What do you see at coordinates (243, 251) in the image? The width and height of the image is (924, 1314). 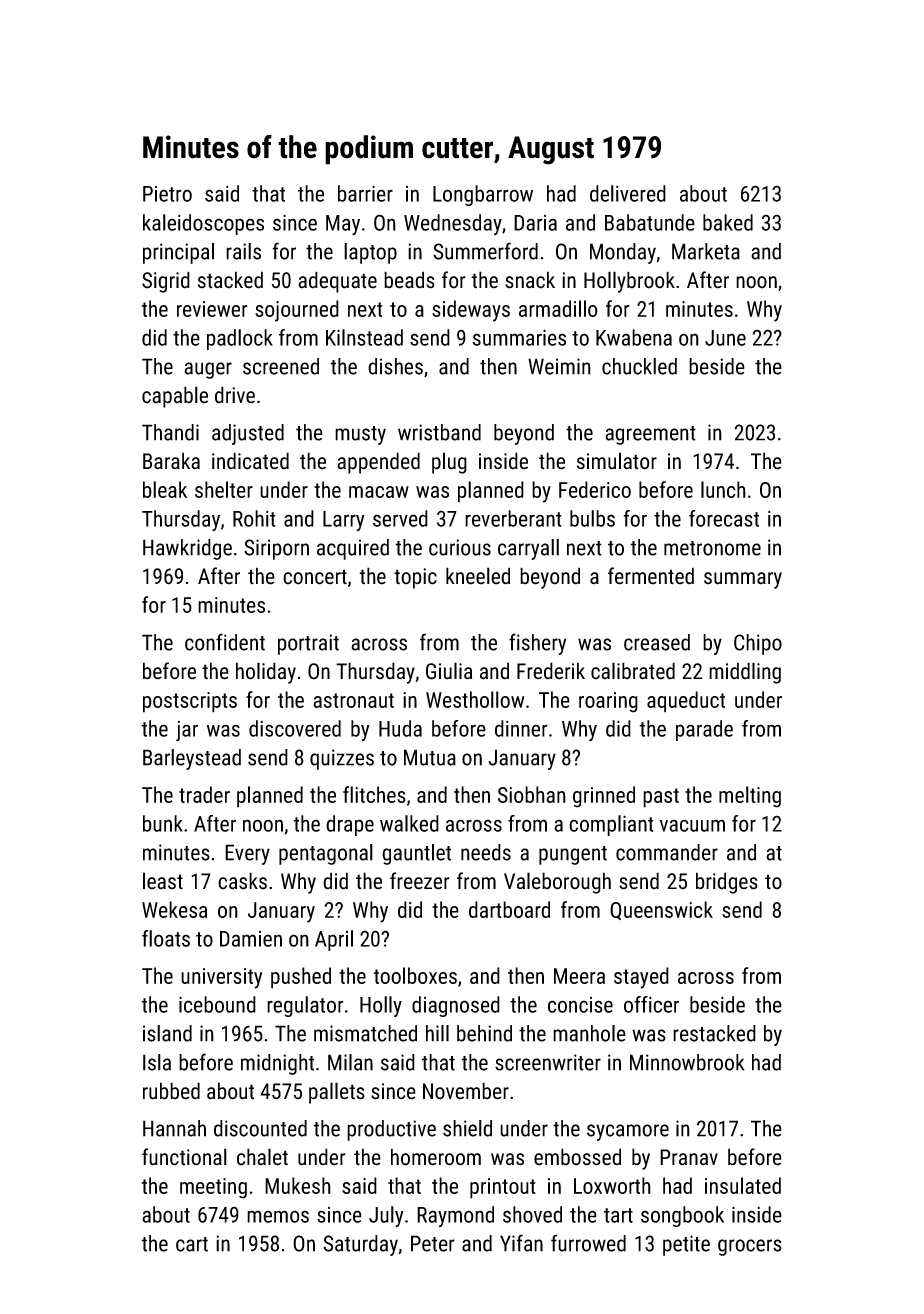 I see `rails` at bounding box center [243, 251].
